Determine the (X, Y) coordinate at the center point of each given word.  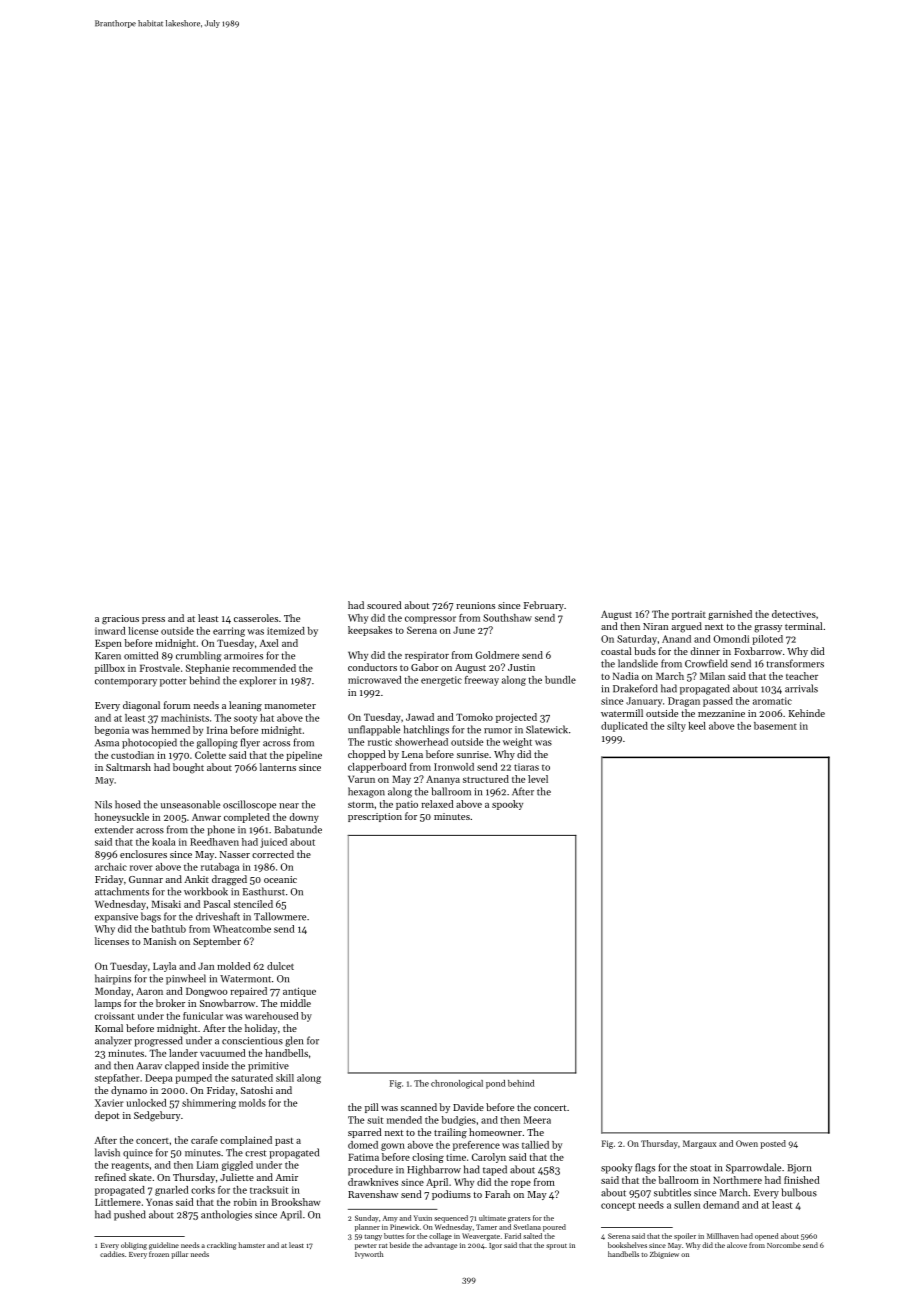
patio (407, 805)
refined (110, 1177)
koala (164, 842)
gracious (120, 620)
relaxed (438, 804)
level (538, 779)
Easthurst (264, 891)
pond (495, 1084)
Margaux (699, 1144)
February (544, 606)
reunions (475, 605)
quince (138, 1154)
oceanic (280, 879)
